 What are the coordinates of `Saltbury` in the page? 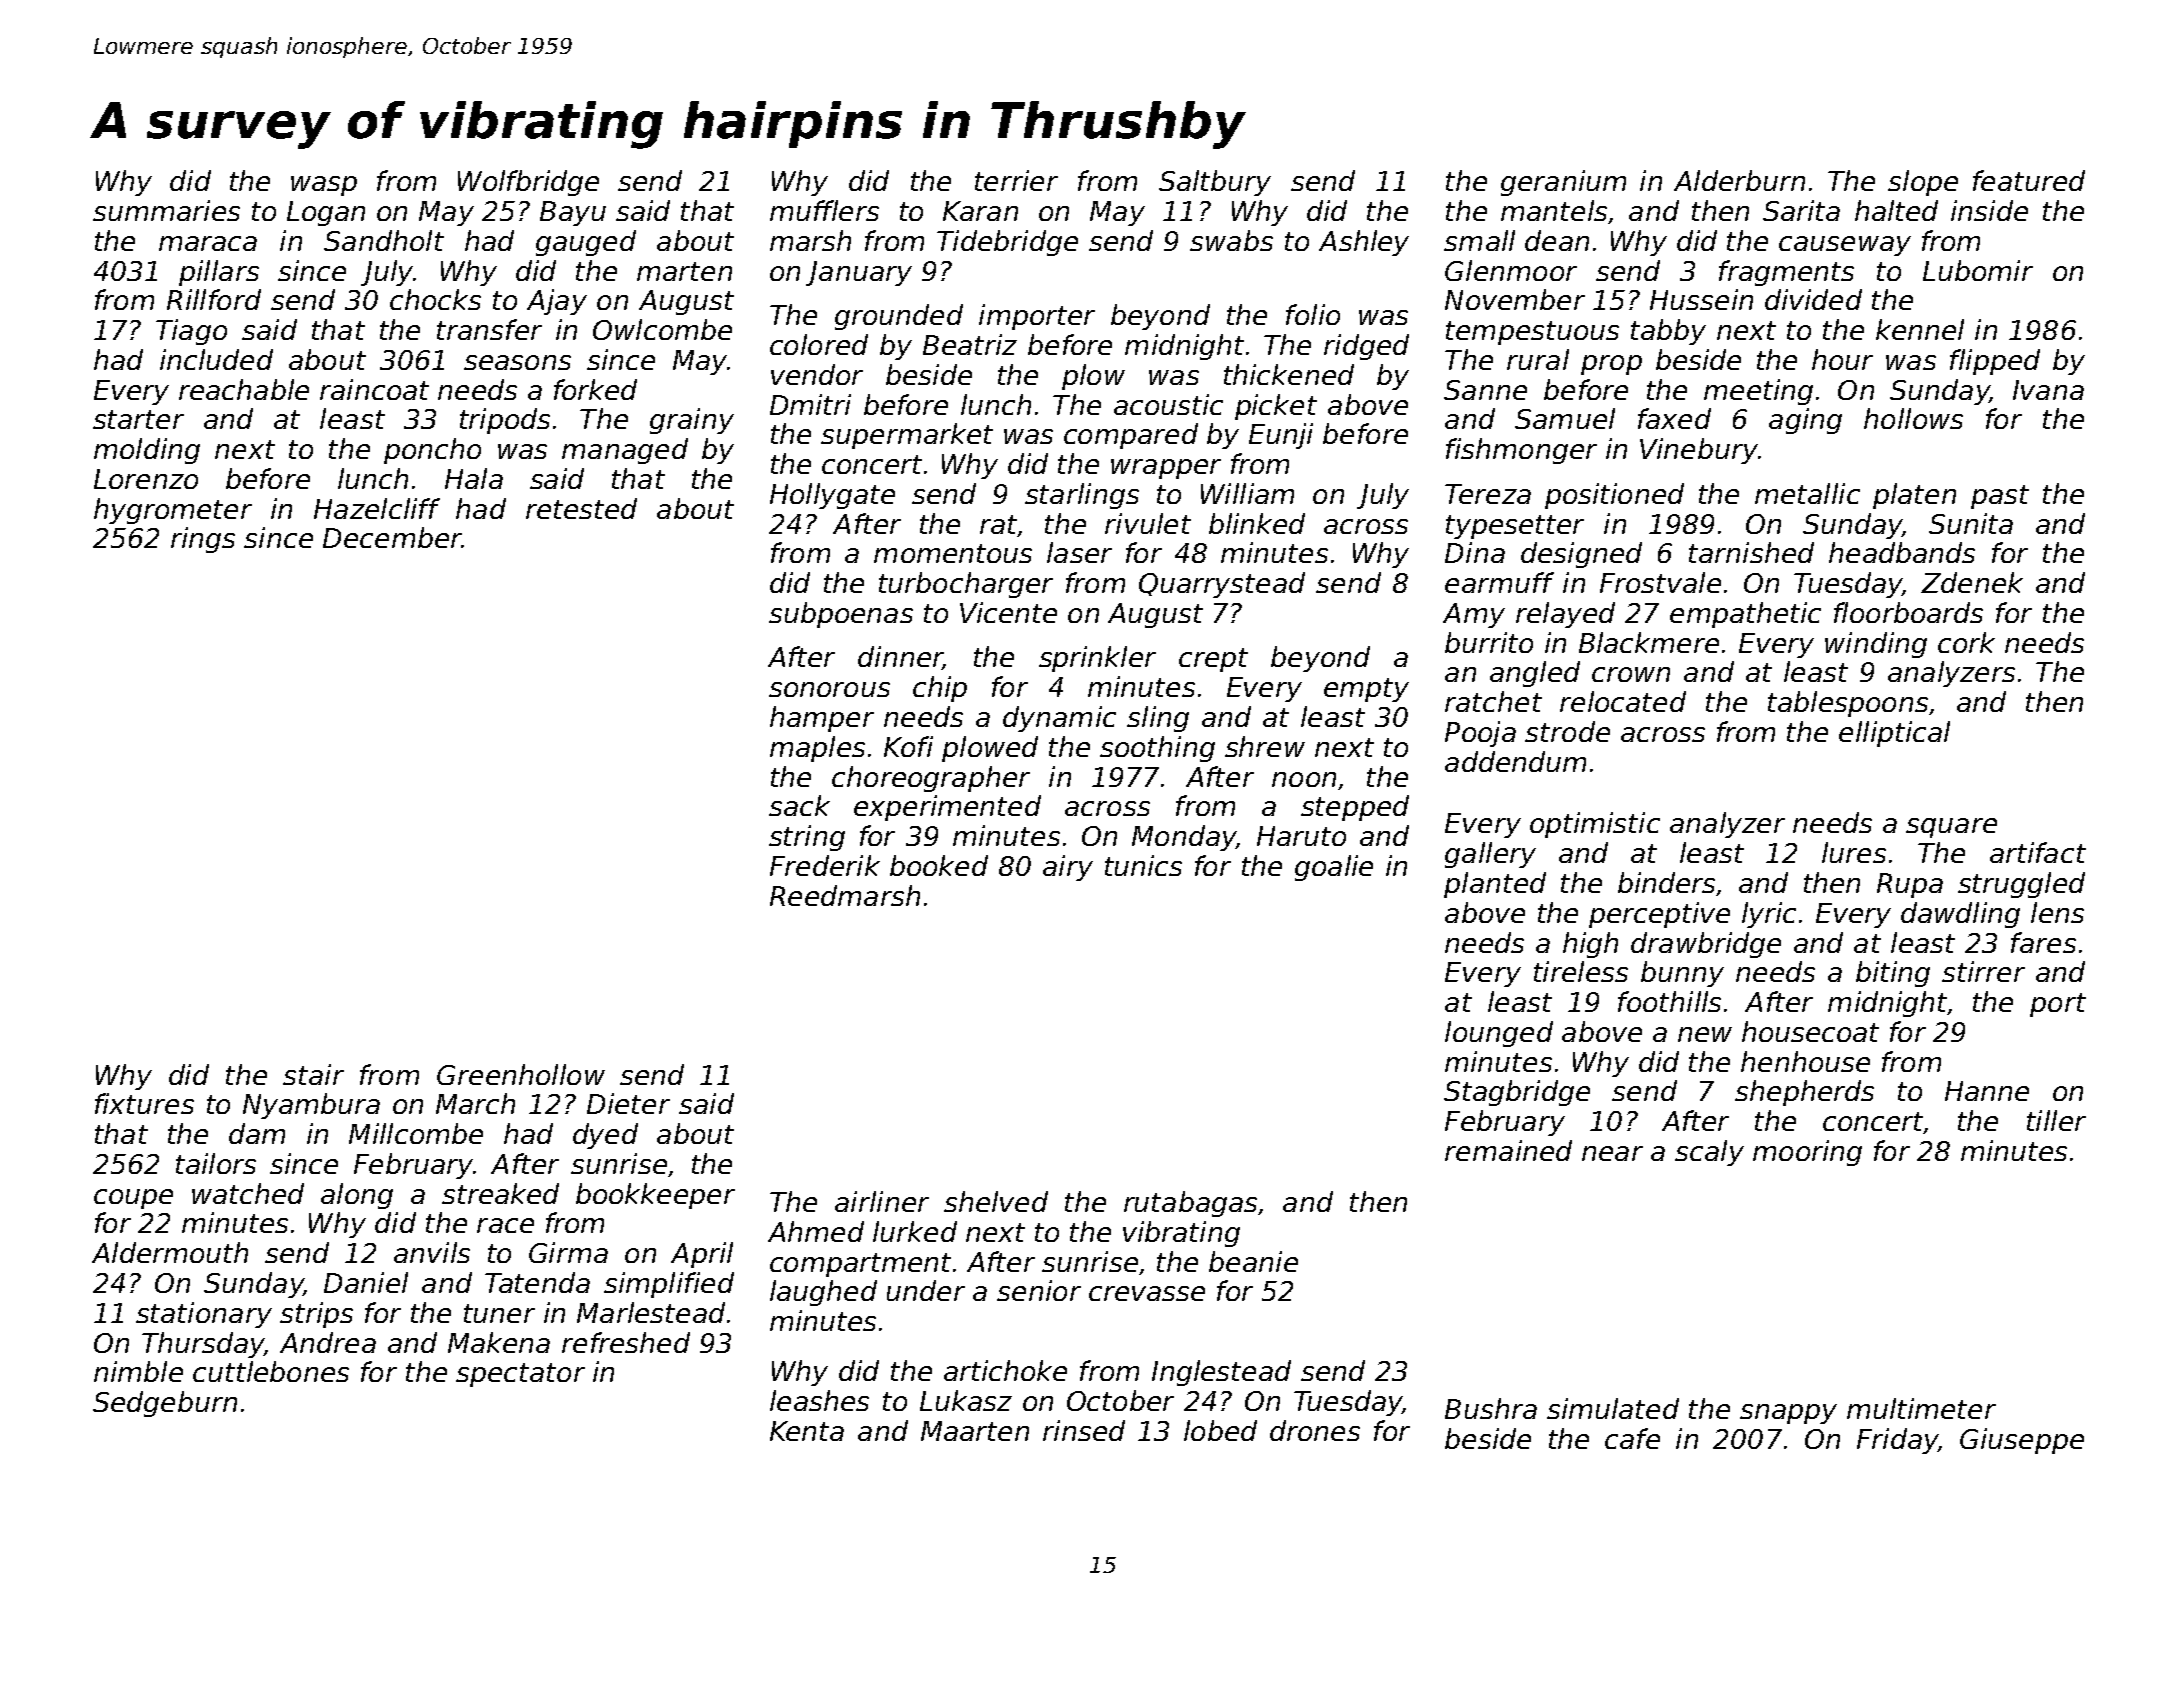 It's located at (1215, 183).
